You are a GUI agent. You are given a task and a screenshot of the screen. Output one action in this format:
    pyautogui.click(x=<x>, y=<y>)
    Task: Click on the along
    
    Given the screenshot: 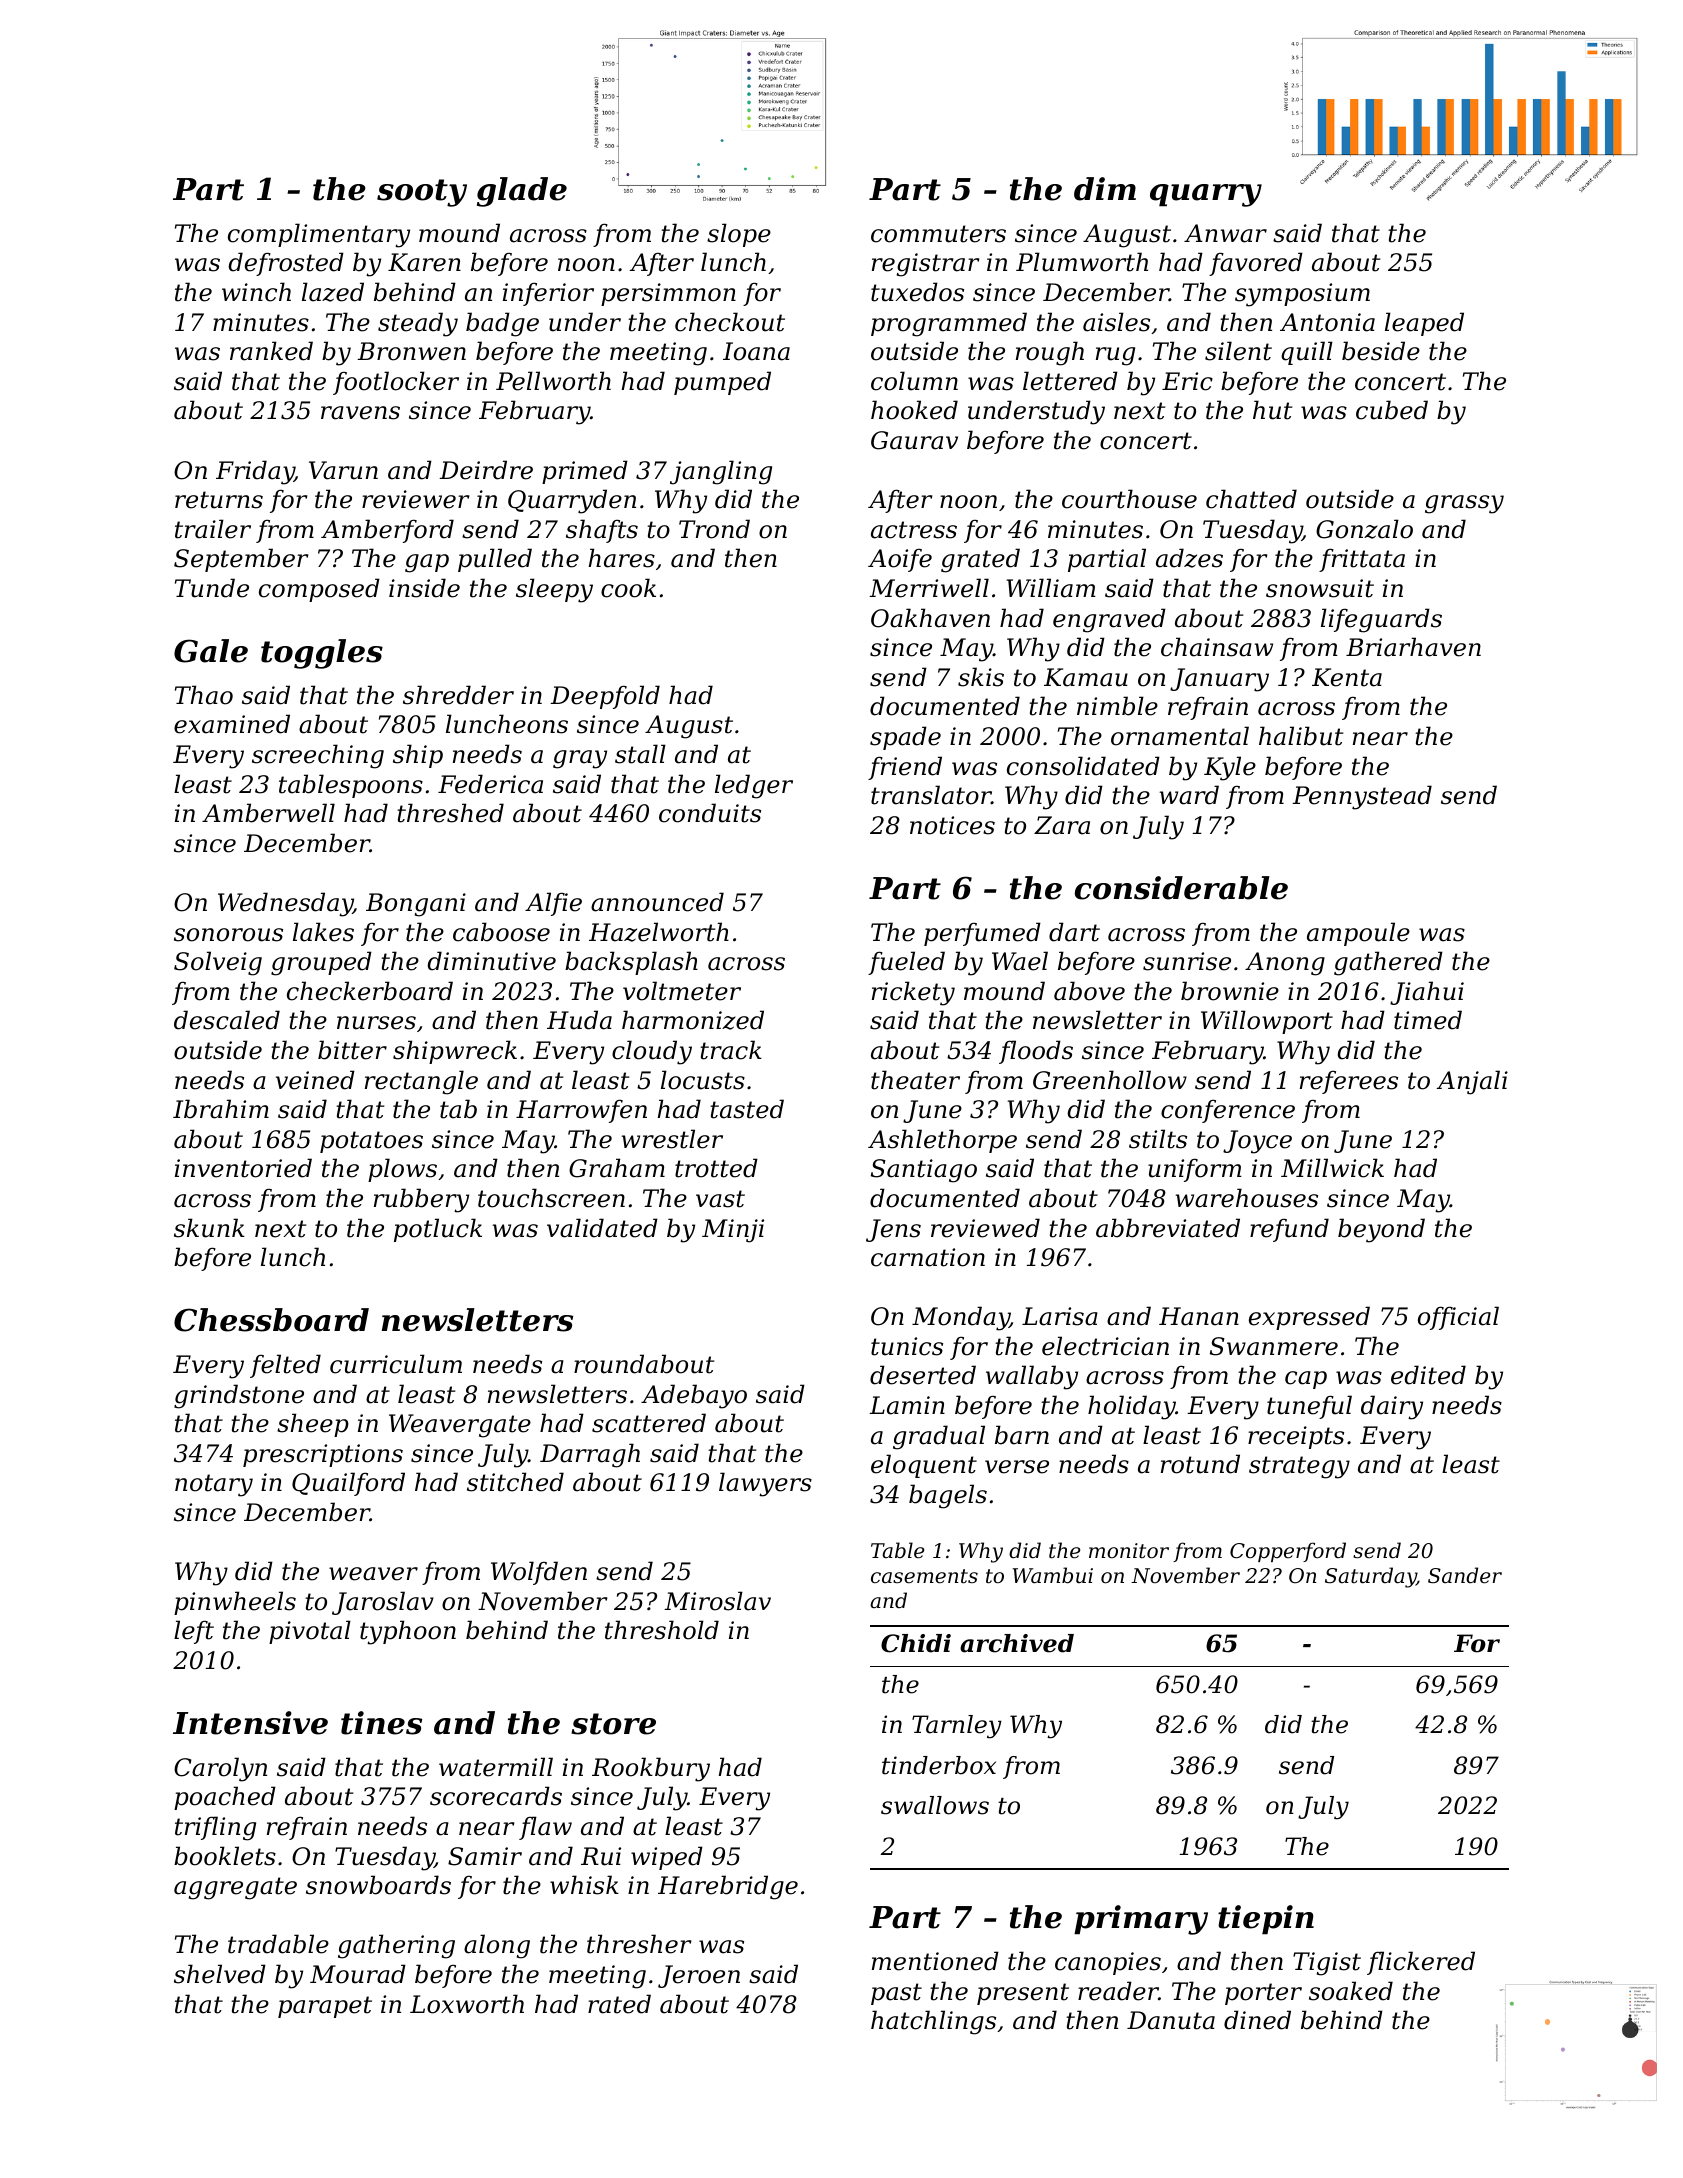 What is the action you would take?
    pyautogui.click(x=497, y=1946)
